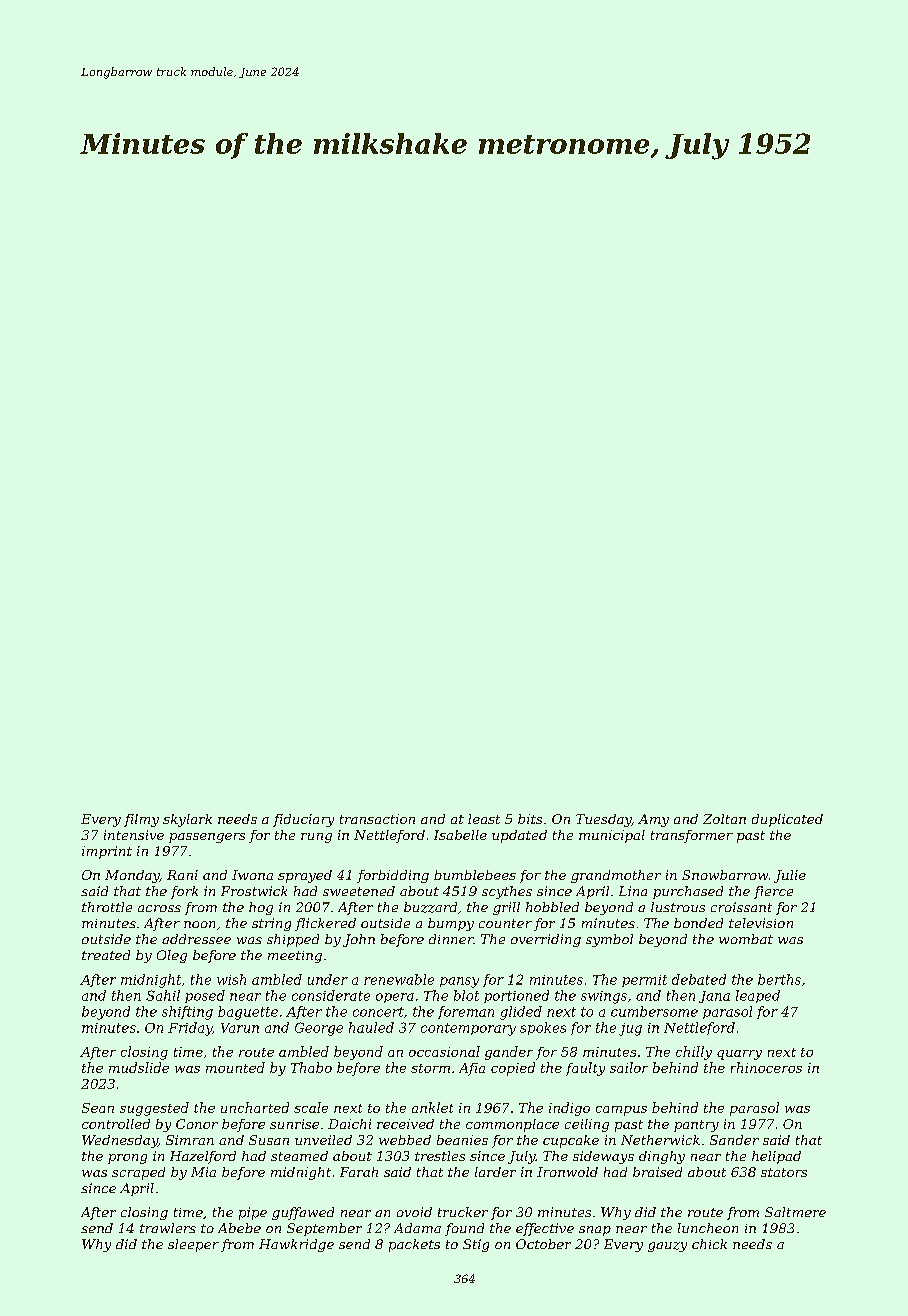  I want to click on shipped, so click(293, 940).
